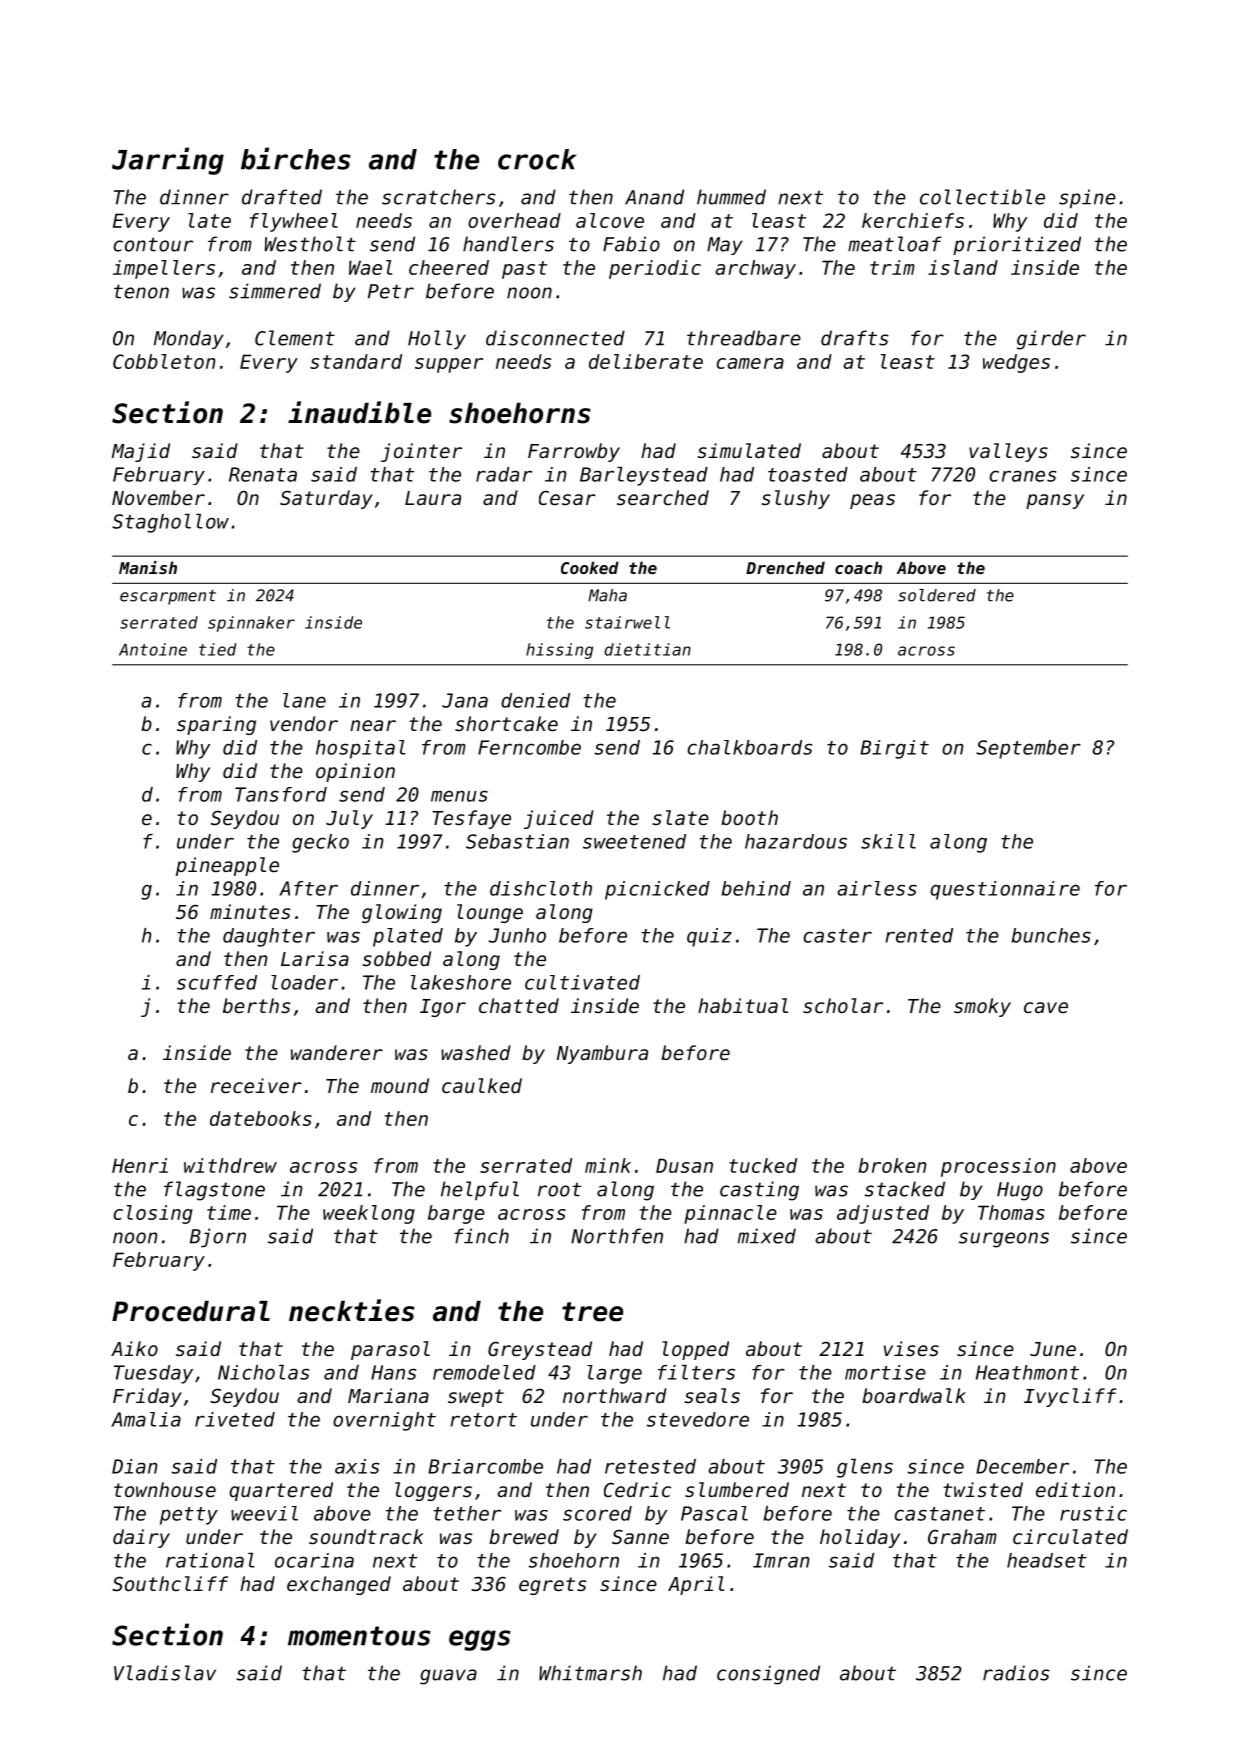  Describe the element at coordinates (158, 497) in the screenshot. I see `November` at that location.
